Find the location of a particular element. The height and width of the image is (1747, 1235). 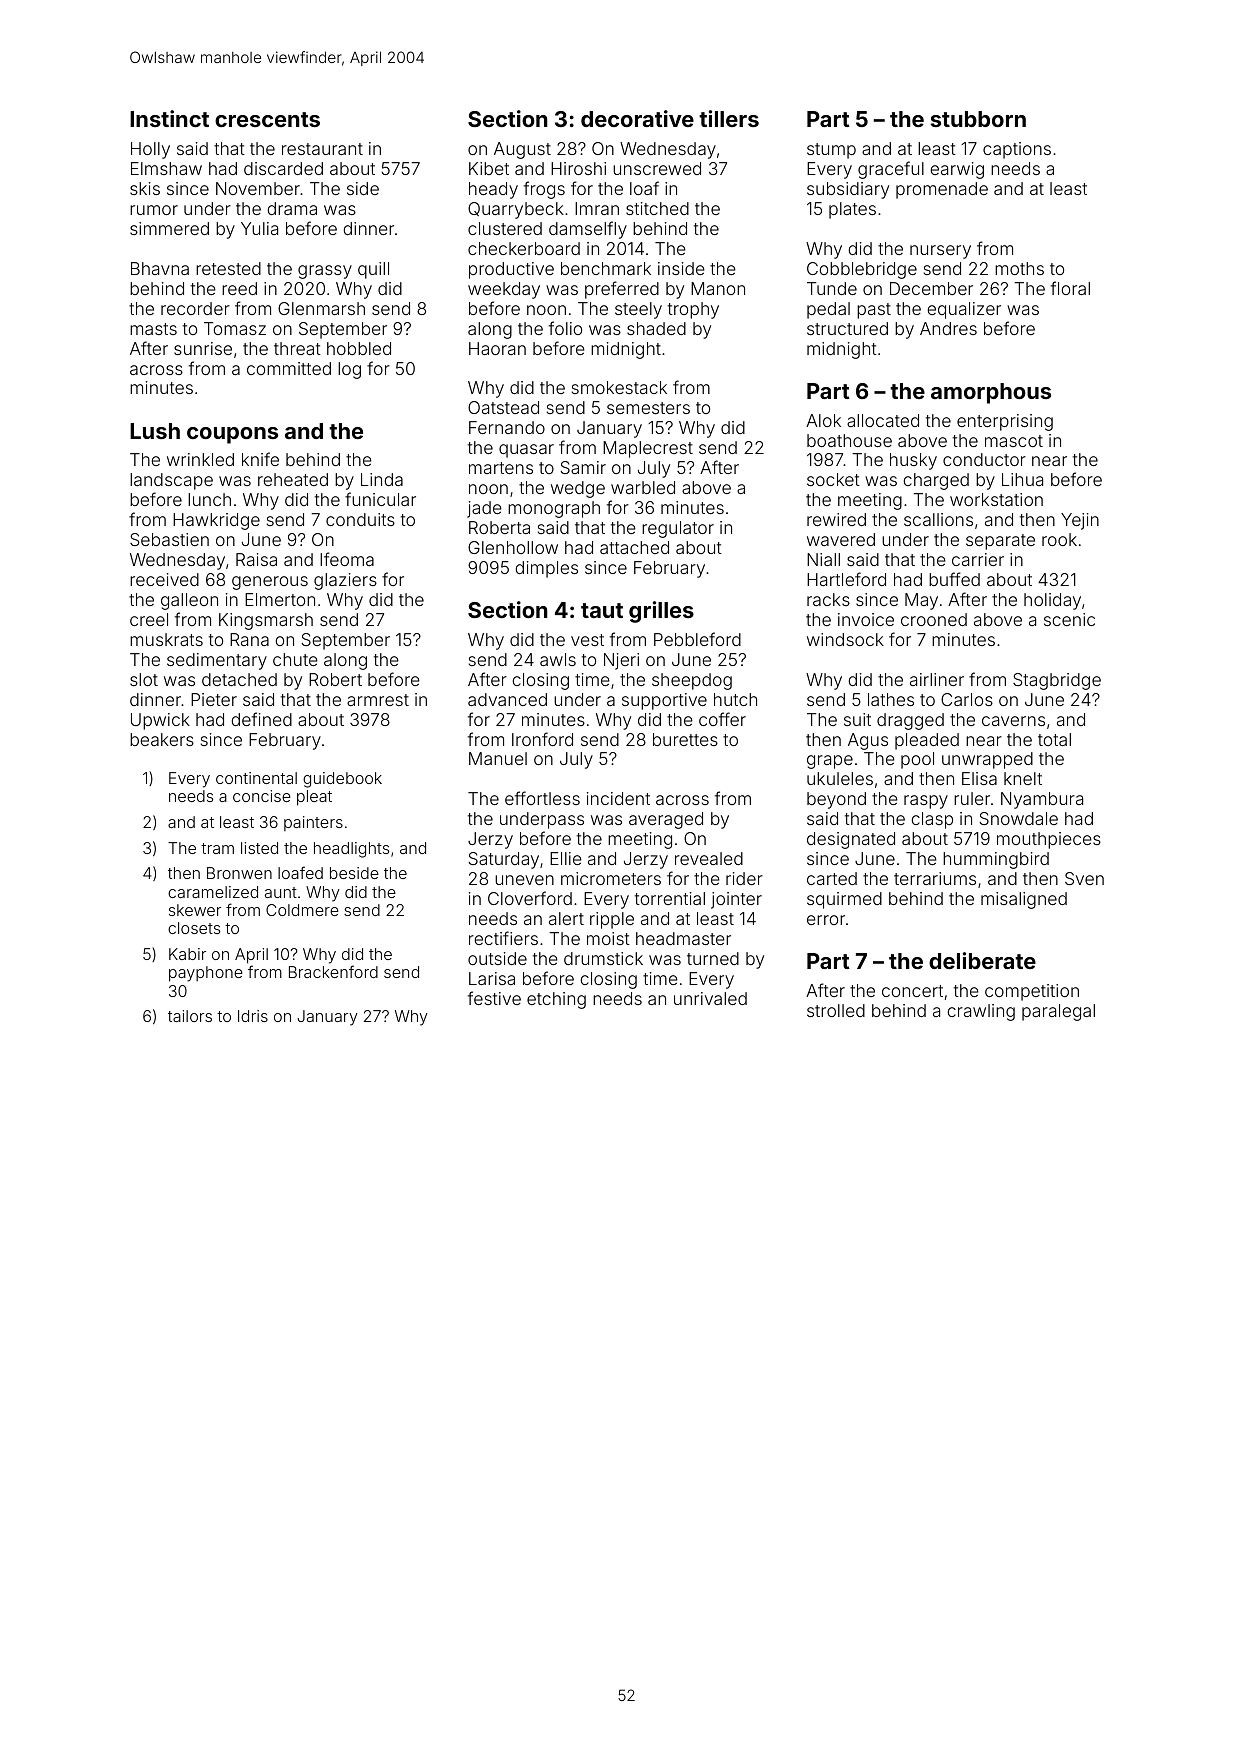

stubborn is located at coordinates (978, 119).
